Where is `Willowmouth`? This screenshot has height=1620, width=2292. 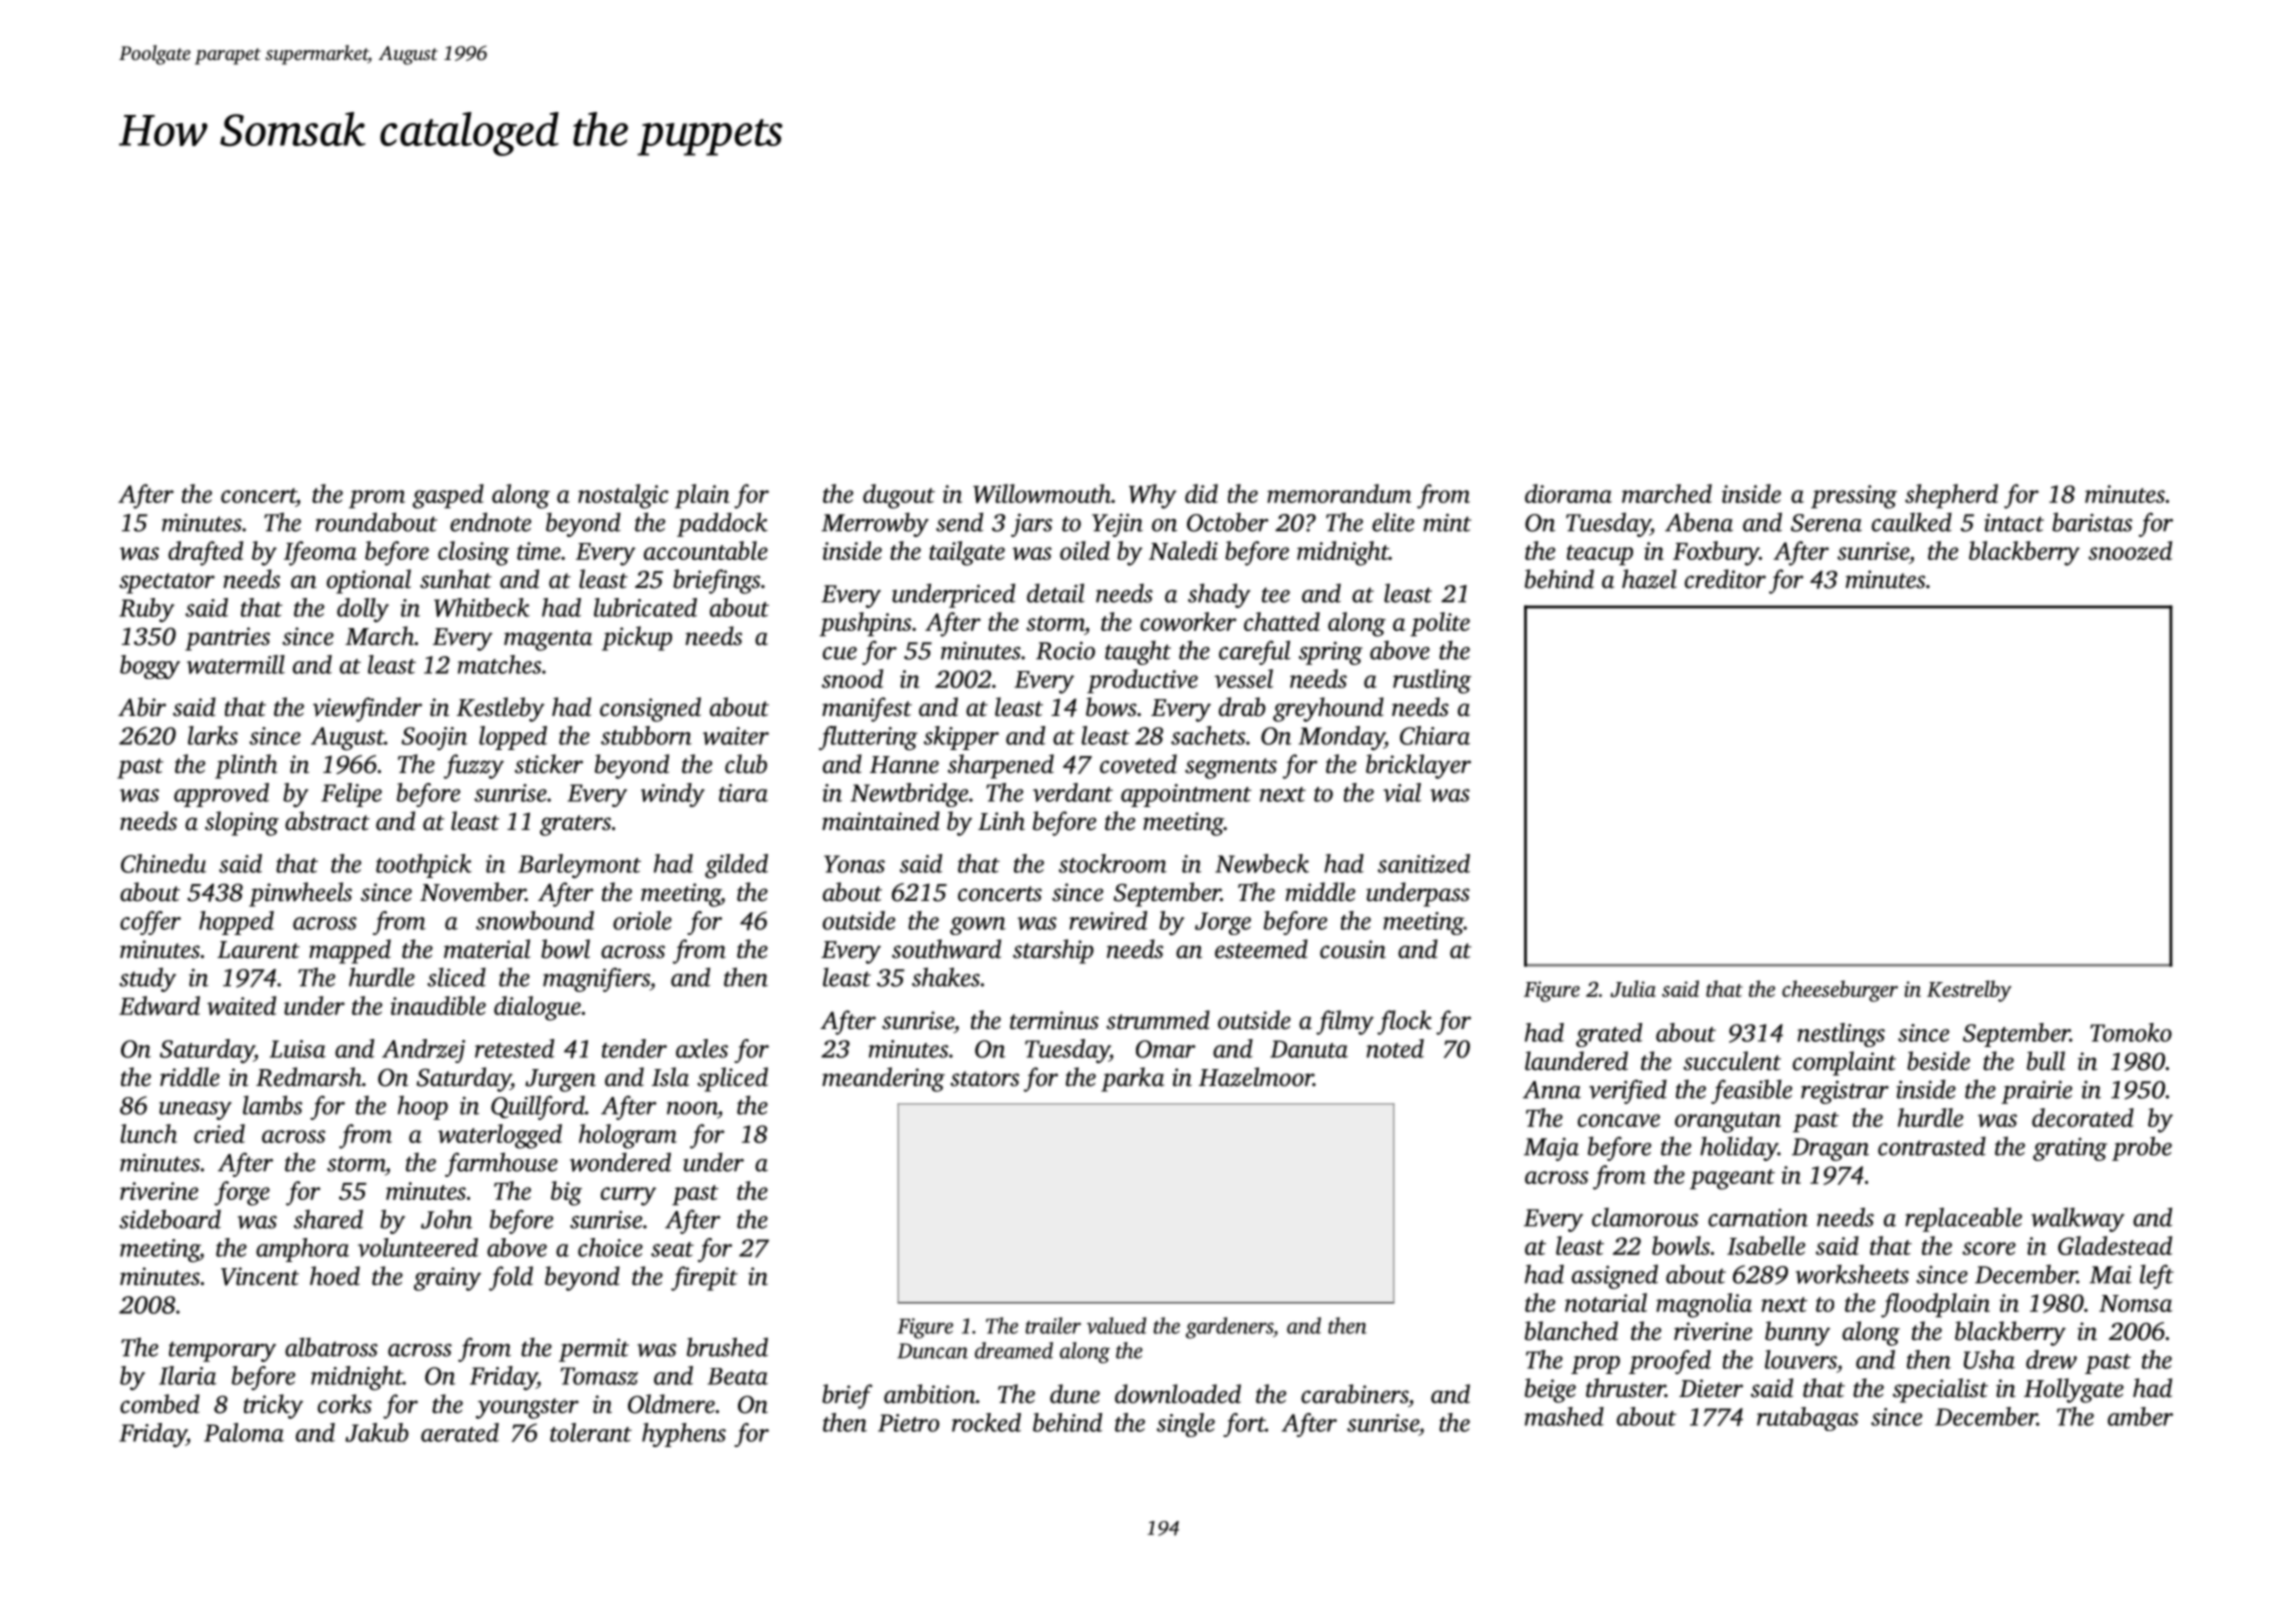
Willowmouth is located at coordinates (1042, 493).
